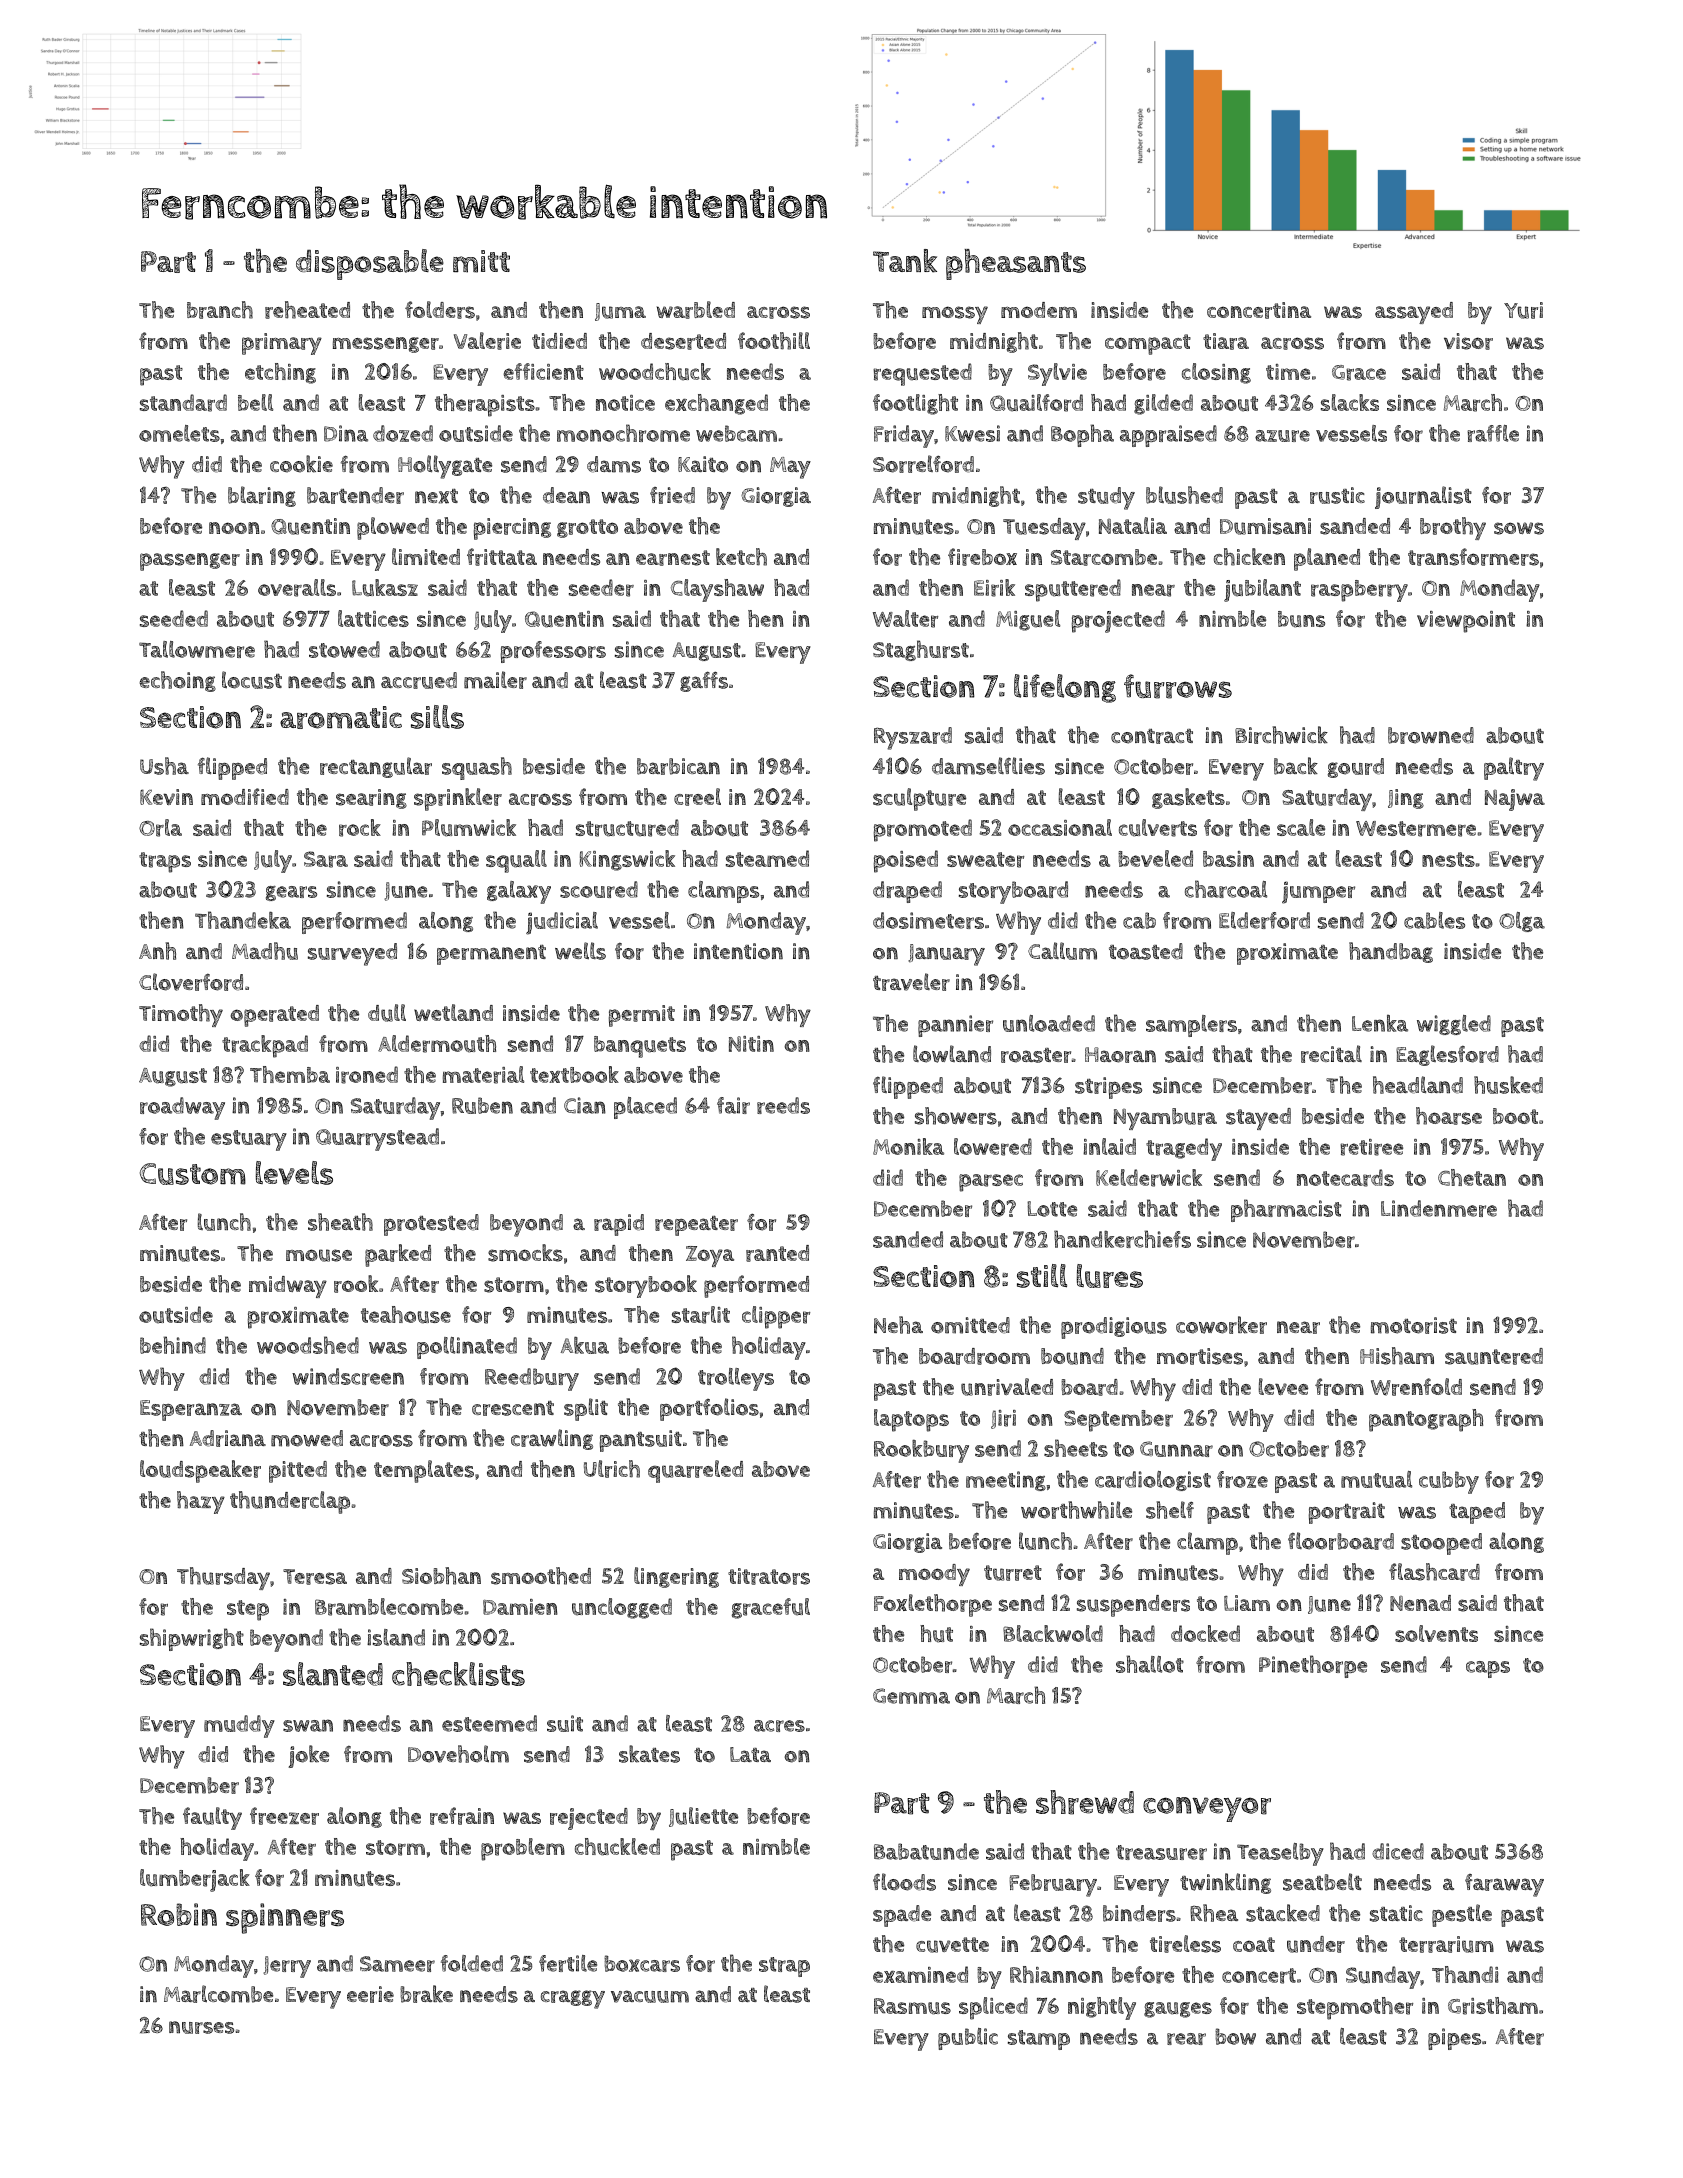 This screenshot has height=2178, width=1683. I want to click on warbled, so click(696, 310).
